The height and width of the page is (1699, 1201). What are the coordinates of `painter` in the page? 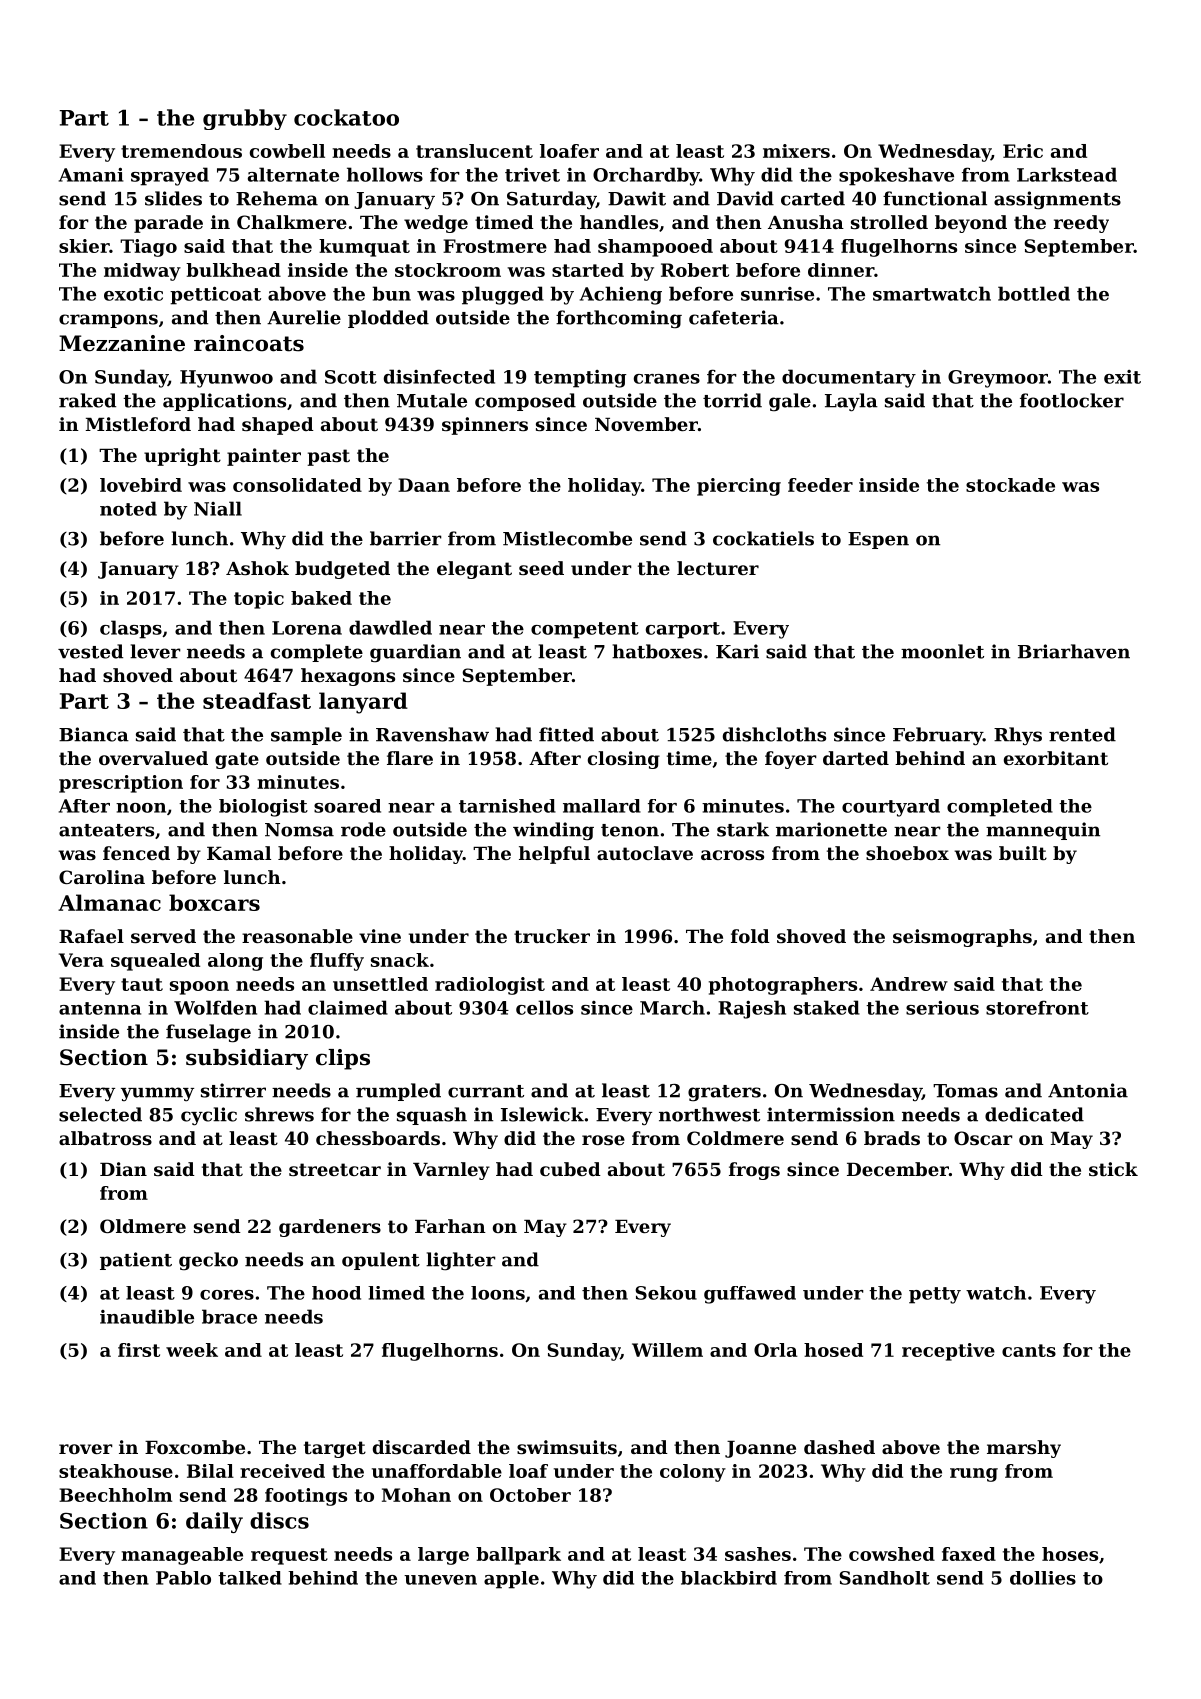 It's located at (264, 457).
